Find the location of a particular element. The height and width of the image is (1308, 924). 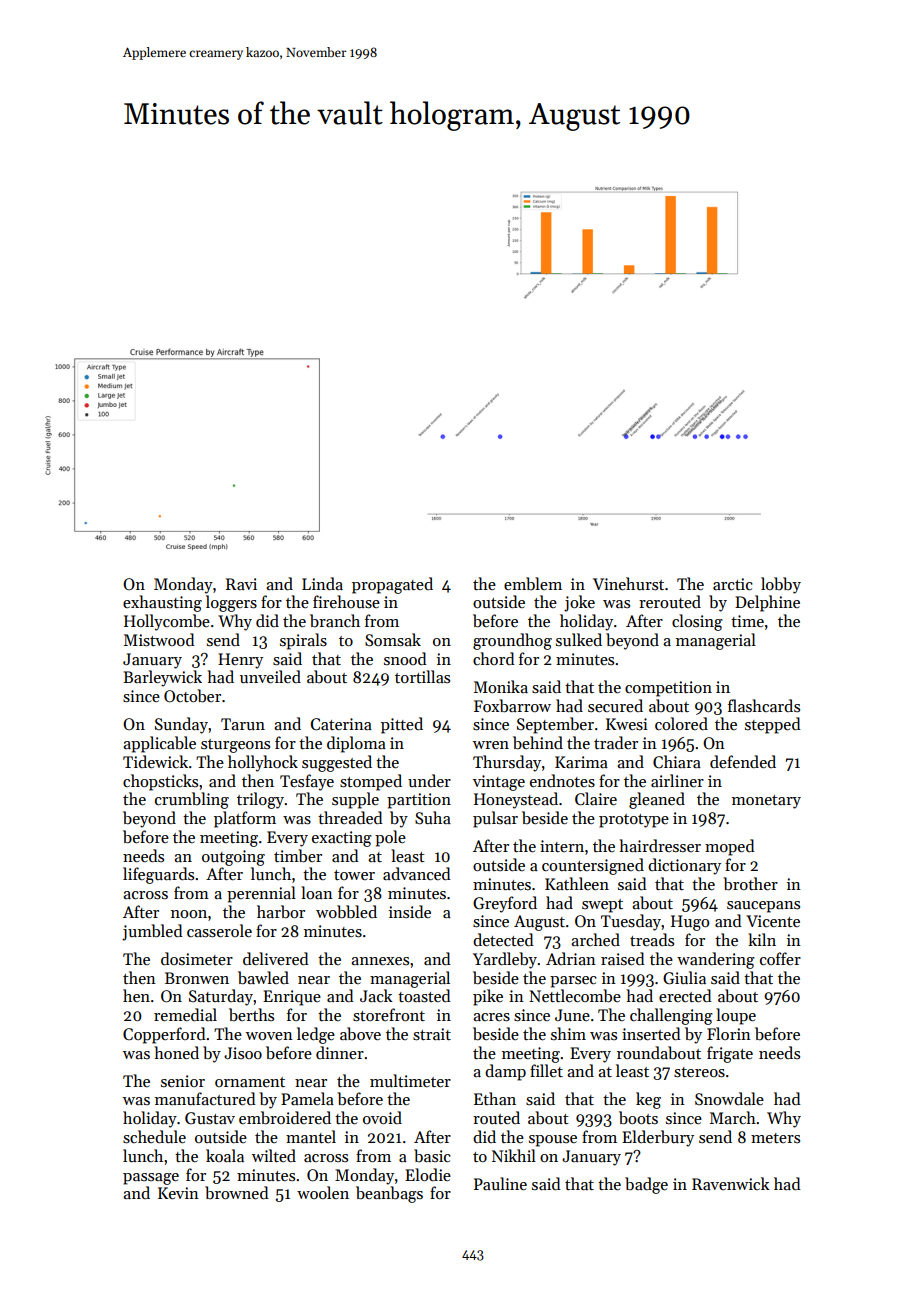

closing is located at coordinates (697, 622).
